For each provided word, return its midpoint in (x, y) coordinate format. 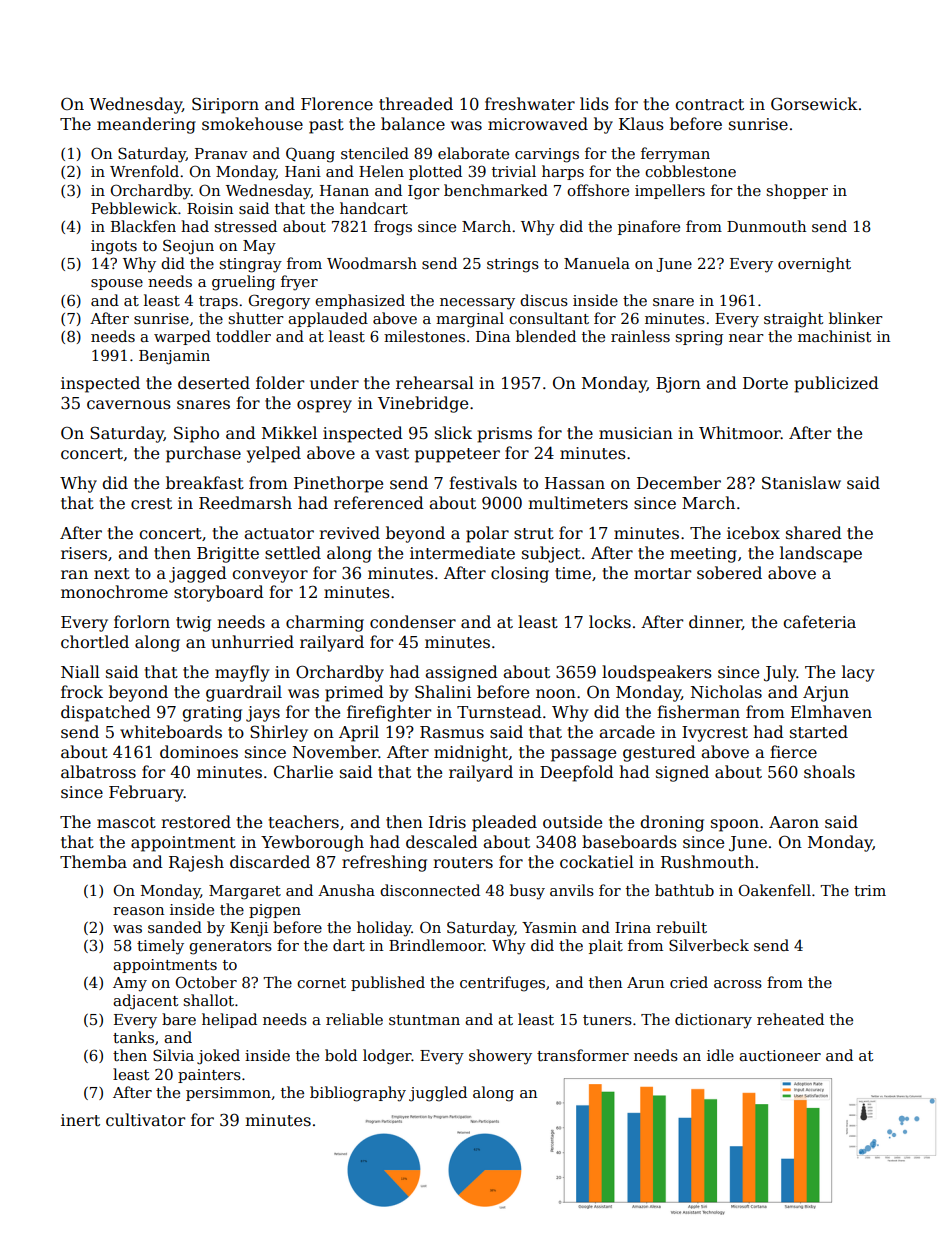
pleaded (504, 823)
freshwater (530, 104)
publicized (836, 384)
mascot (126, 822)
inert (80, 1120)
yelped (274, 454)
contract (709, 105)
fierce (793, 752)
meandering (146, 125)
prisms (504, 435)
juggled (438, 1094)
